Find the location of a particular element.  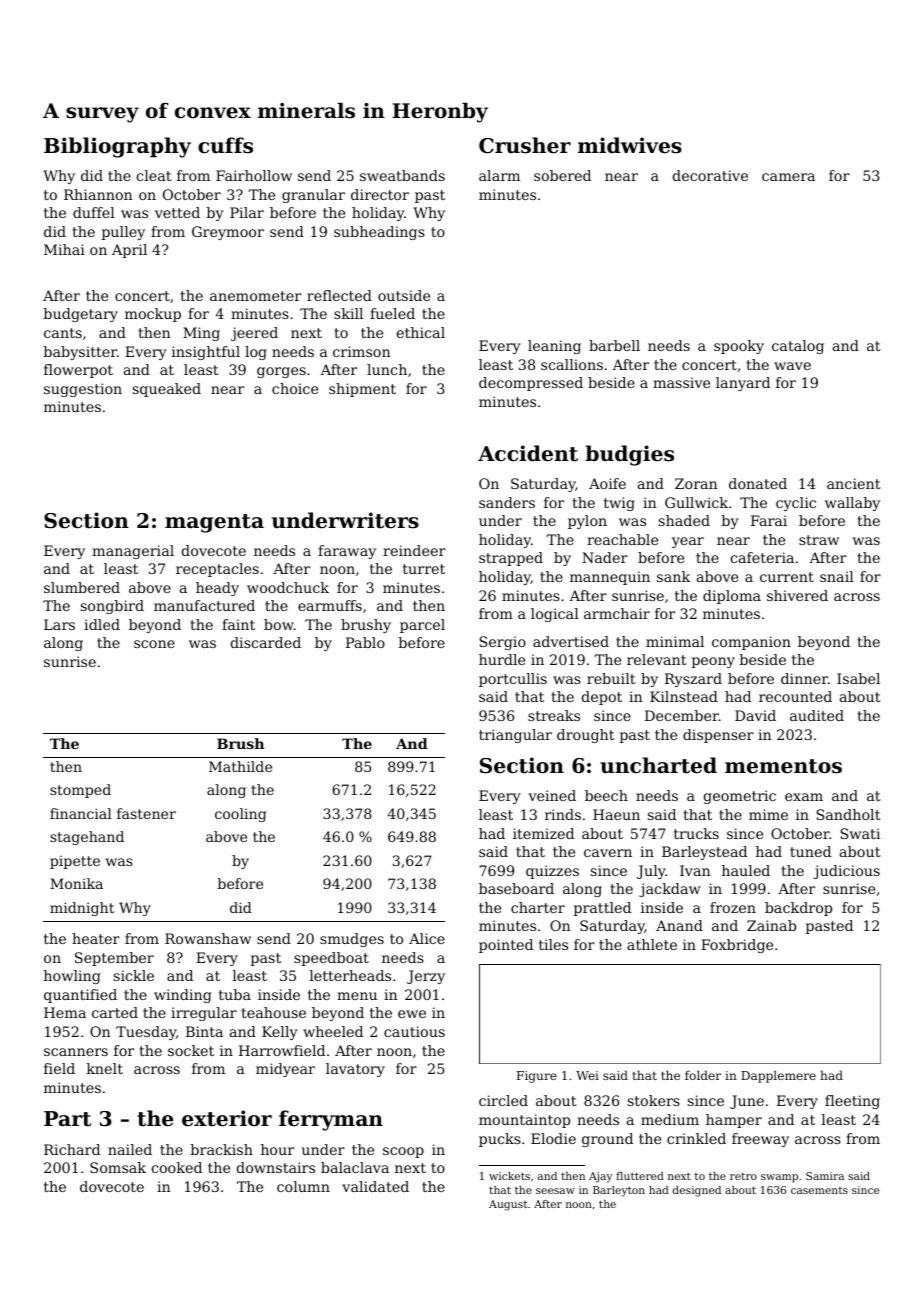

wave is located at coordinates (792, 366).
